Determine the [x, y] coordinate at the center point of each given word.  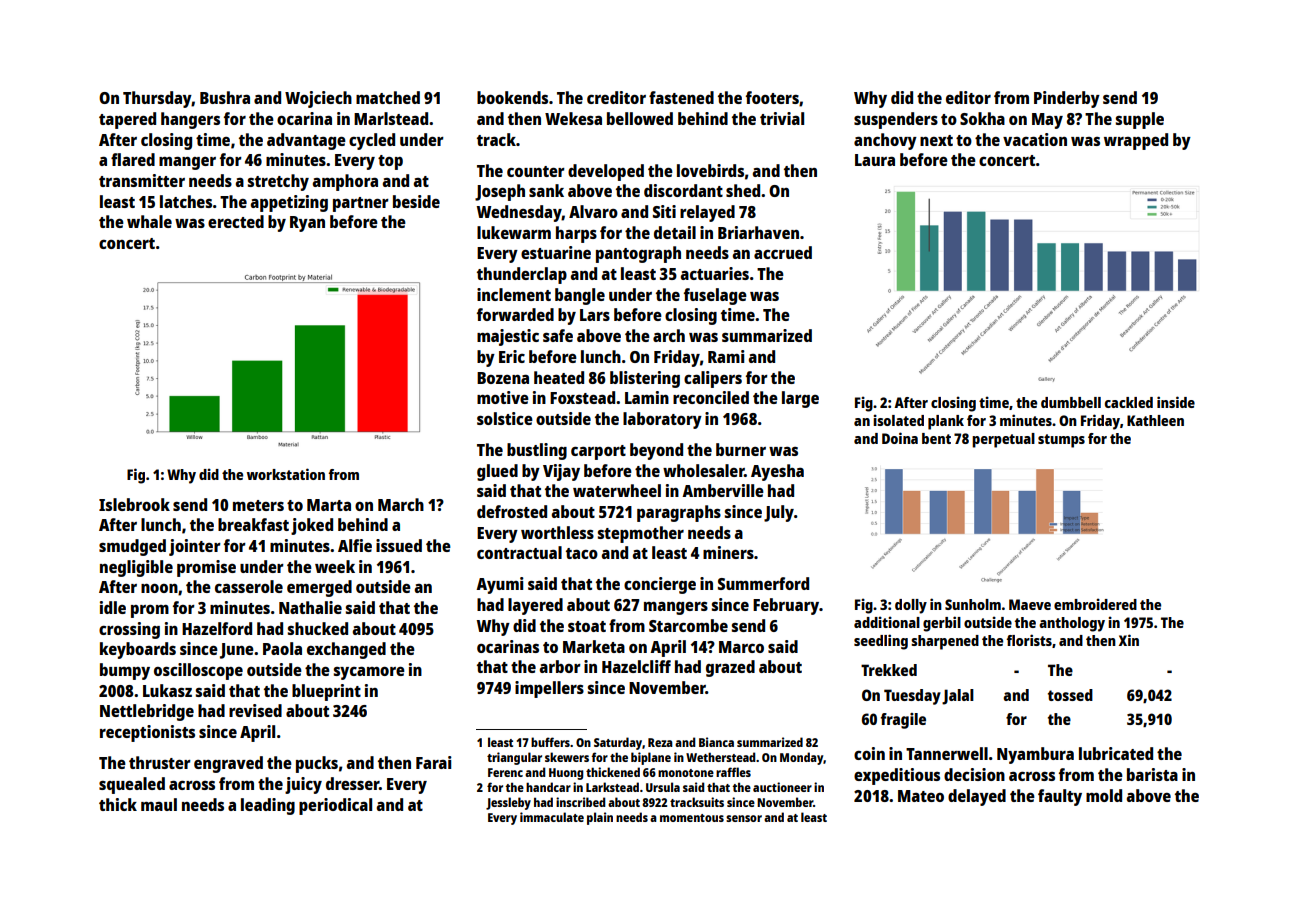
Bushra [225, 97]
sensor [744, 818]
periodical [335, 806]
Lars [595, 315]
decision [974, 774]
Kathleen [1155, 420]
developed [606, 172]
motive [503, 397]
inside [1176, 402]
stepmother [641, 534]
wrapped [1136, 141]
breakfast [253, 524]
